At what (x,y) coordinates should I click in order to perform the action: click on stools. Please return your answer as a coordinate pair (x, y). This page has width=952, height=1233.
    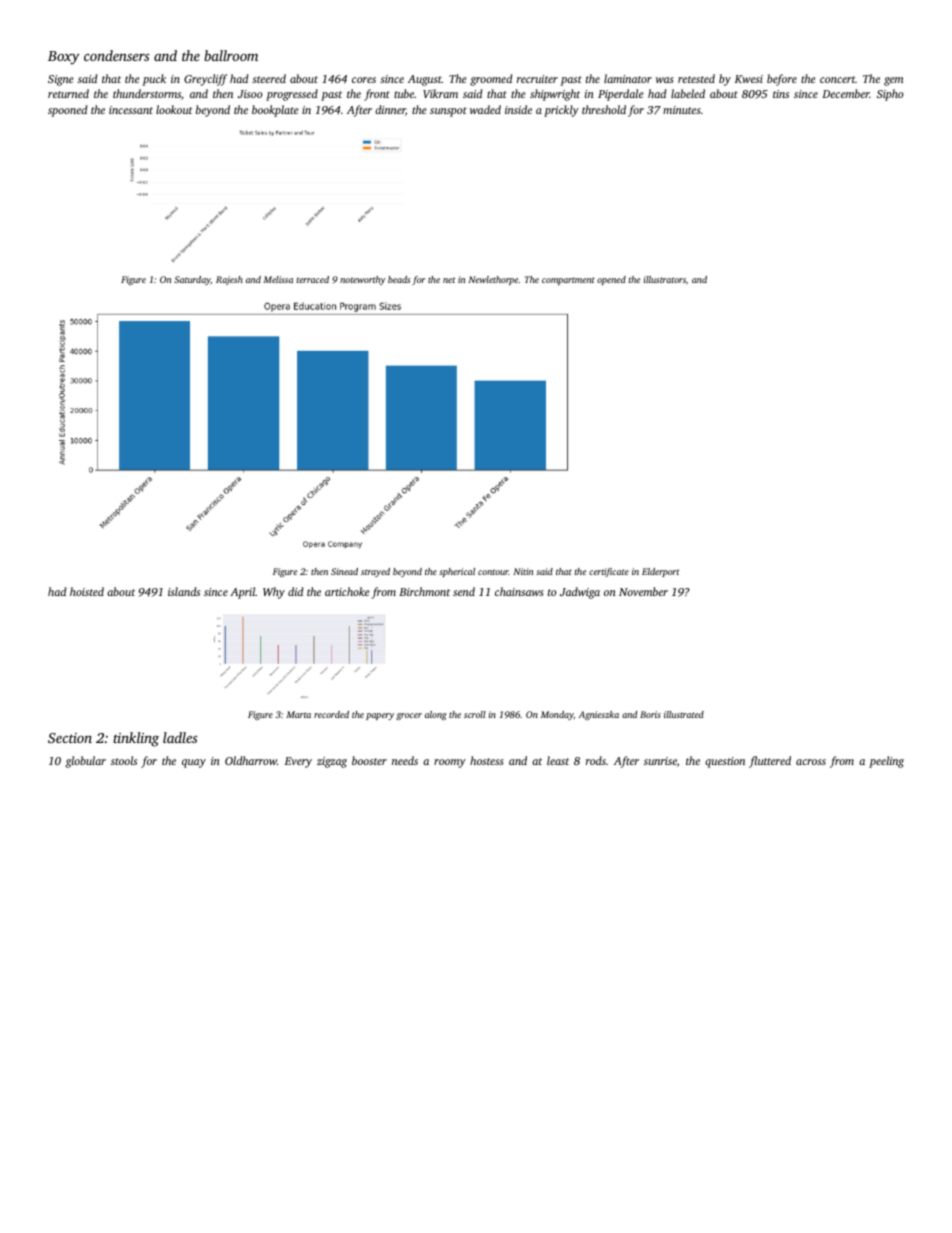
    Looking at the image, I should click on (124, 760).
